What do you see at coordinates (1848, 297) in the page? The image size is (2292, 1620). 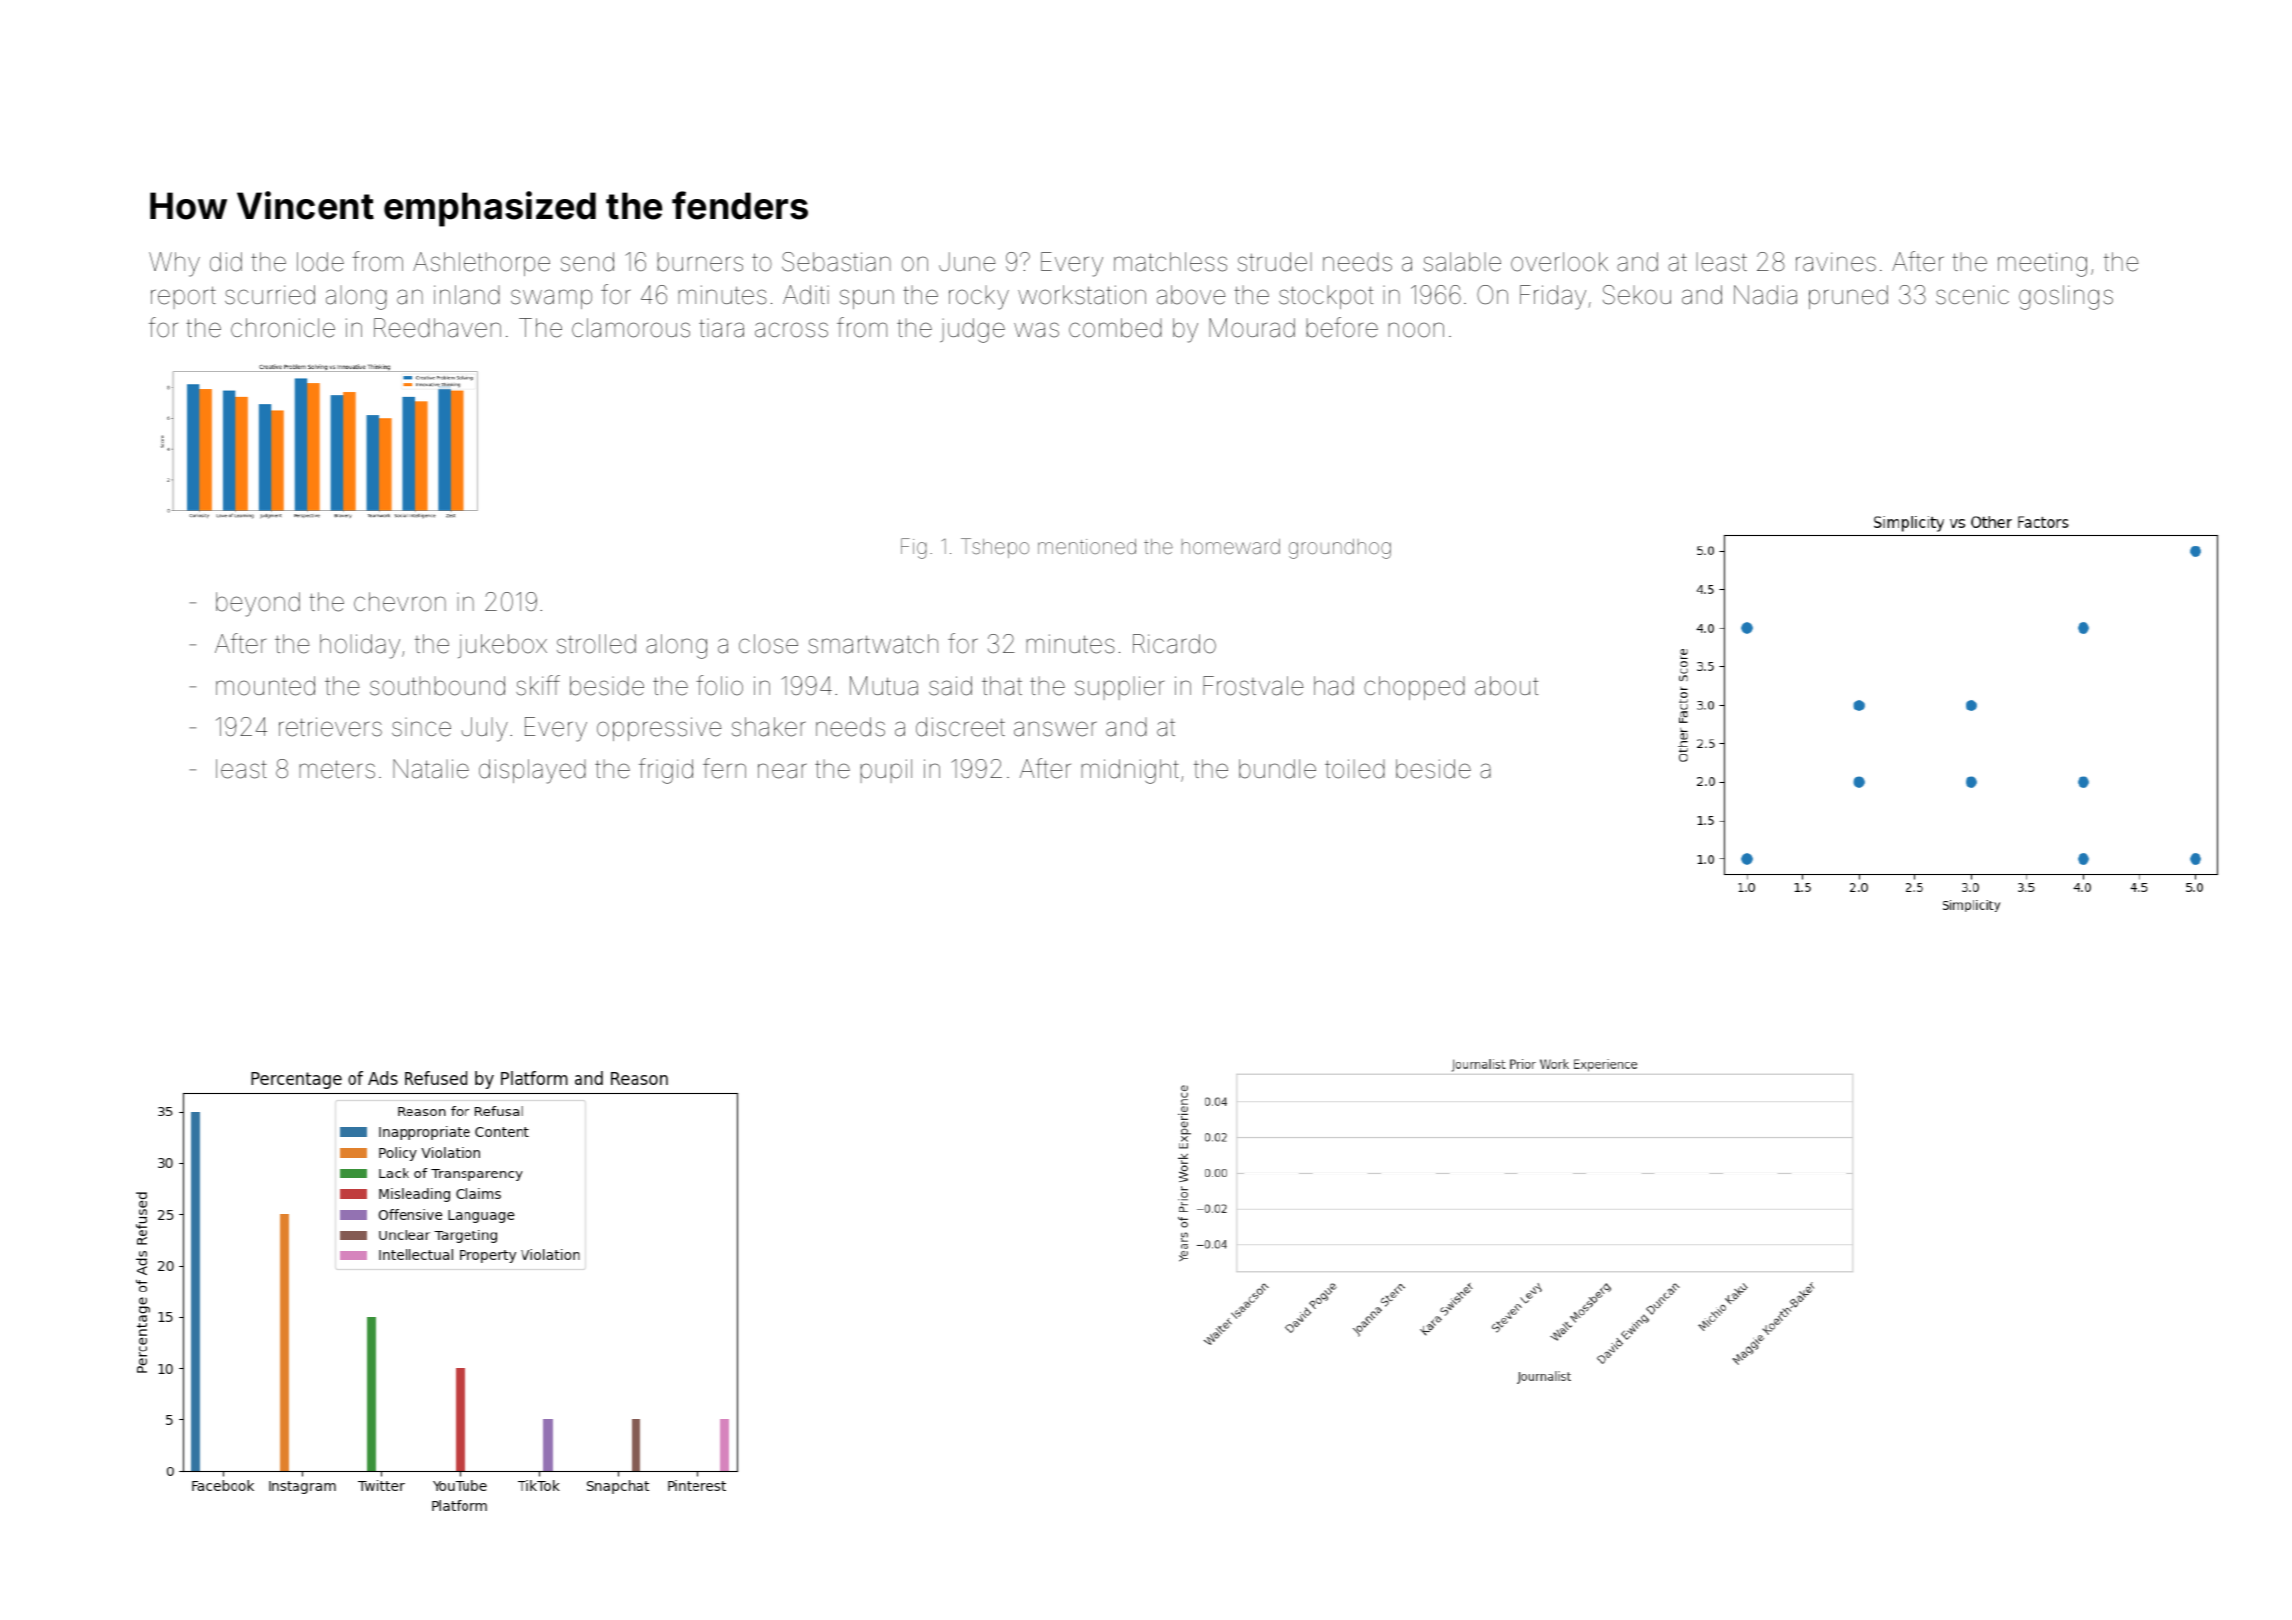 I see `pruned` at bounding box center [1848, 297].
